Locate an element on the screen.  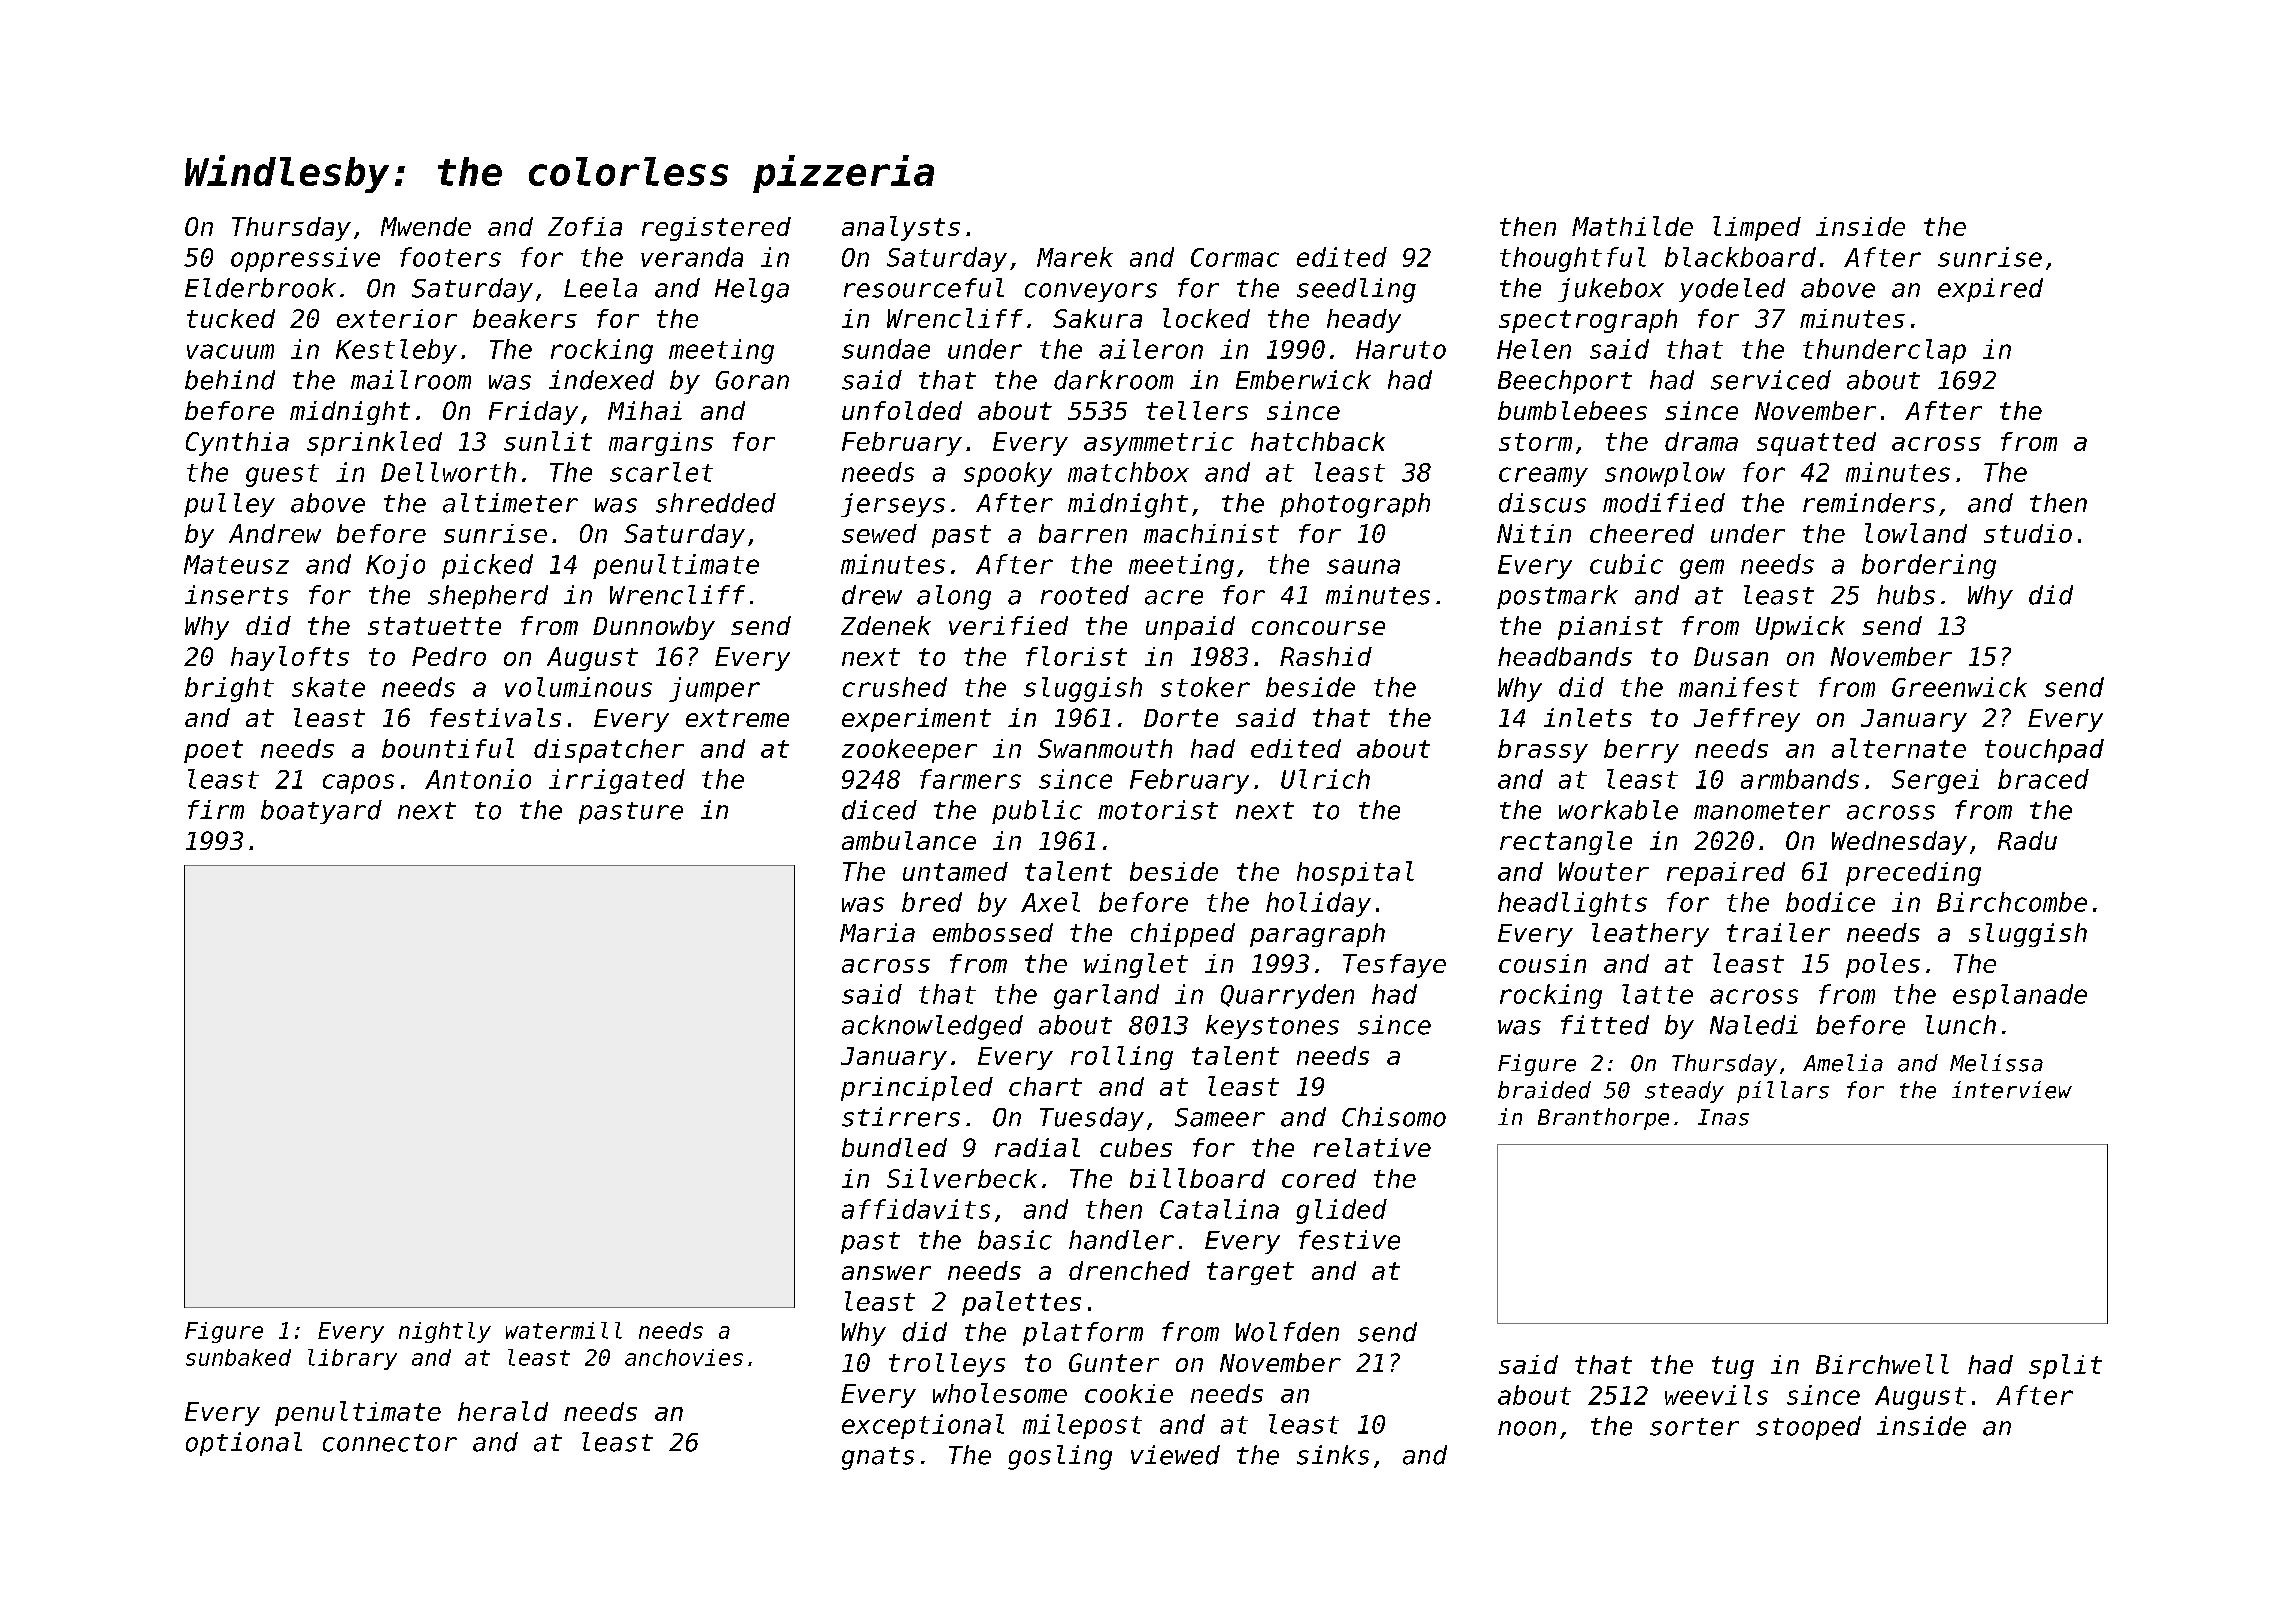
acknowledged is located at coordinates (932, 1027).
